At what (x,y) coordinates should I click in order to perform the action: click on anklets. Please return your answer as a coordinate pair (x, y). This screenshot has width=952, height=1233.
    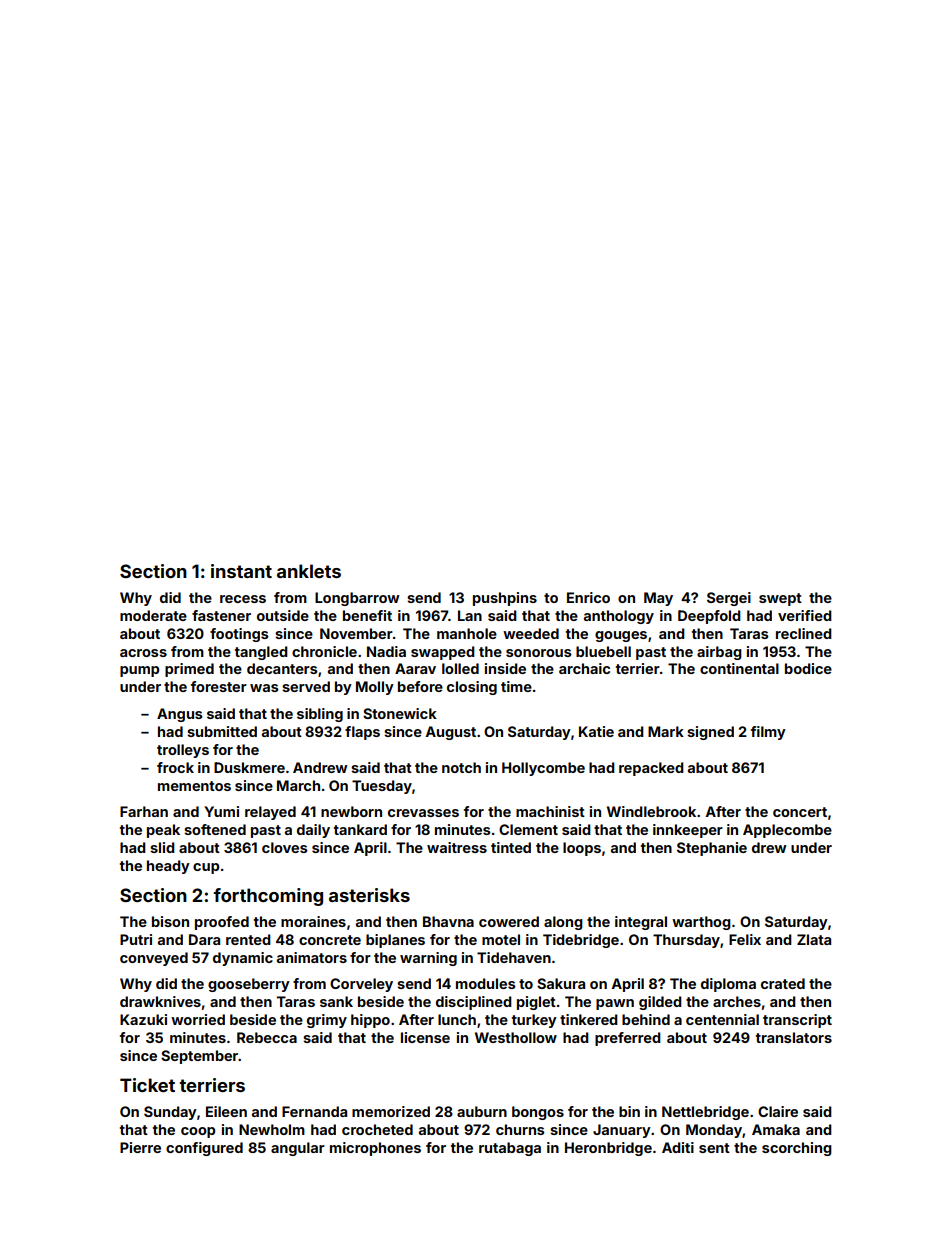
    Looking at the image, I should click on (309, 571).
